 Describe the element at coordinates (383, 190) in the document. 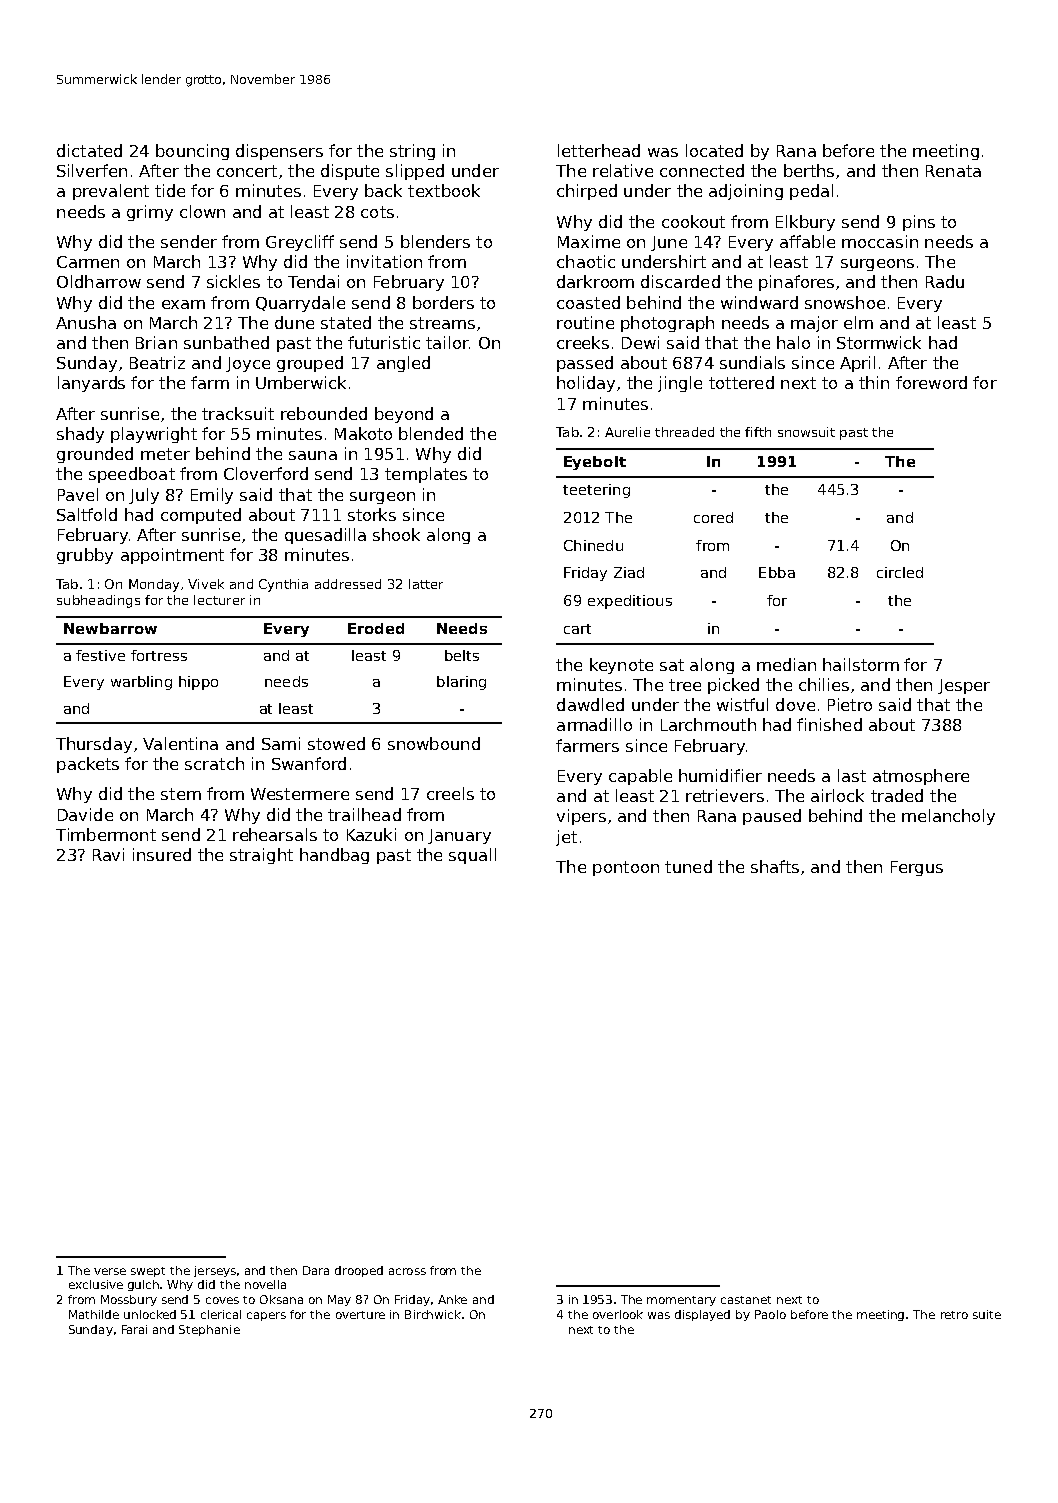

I see `back` at that location.
